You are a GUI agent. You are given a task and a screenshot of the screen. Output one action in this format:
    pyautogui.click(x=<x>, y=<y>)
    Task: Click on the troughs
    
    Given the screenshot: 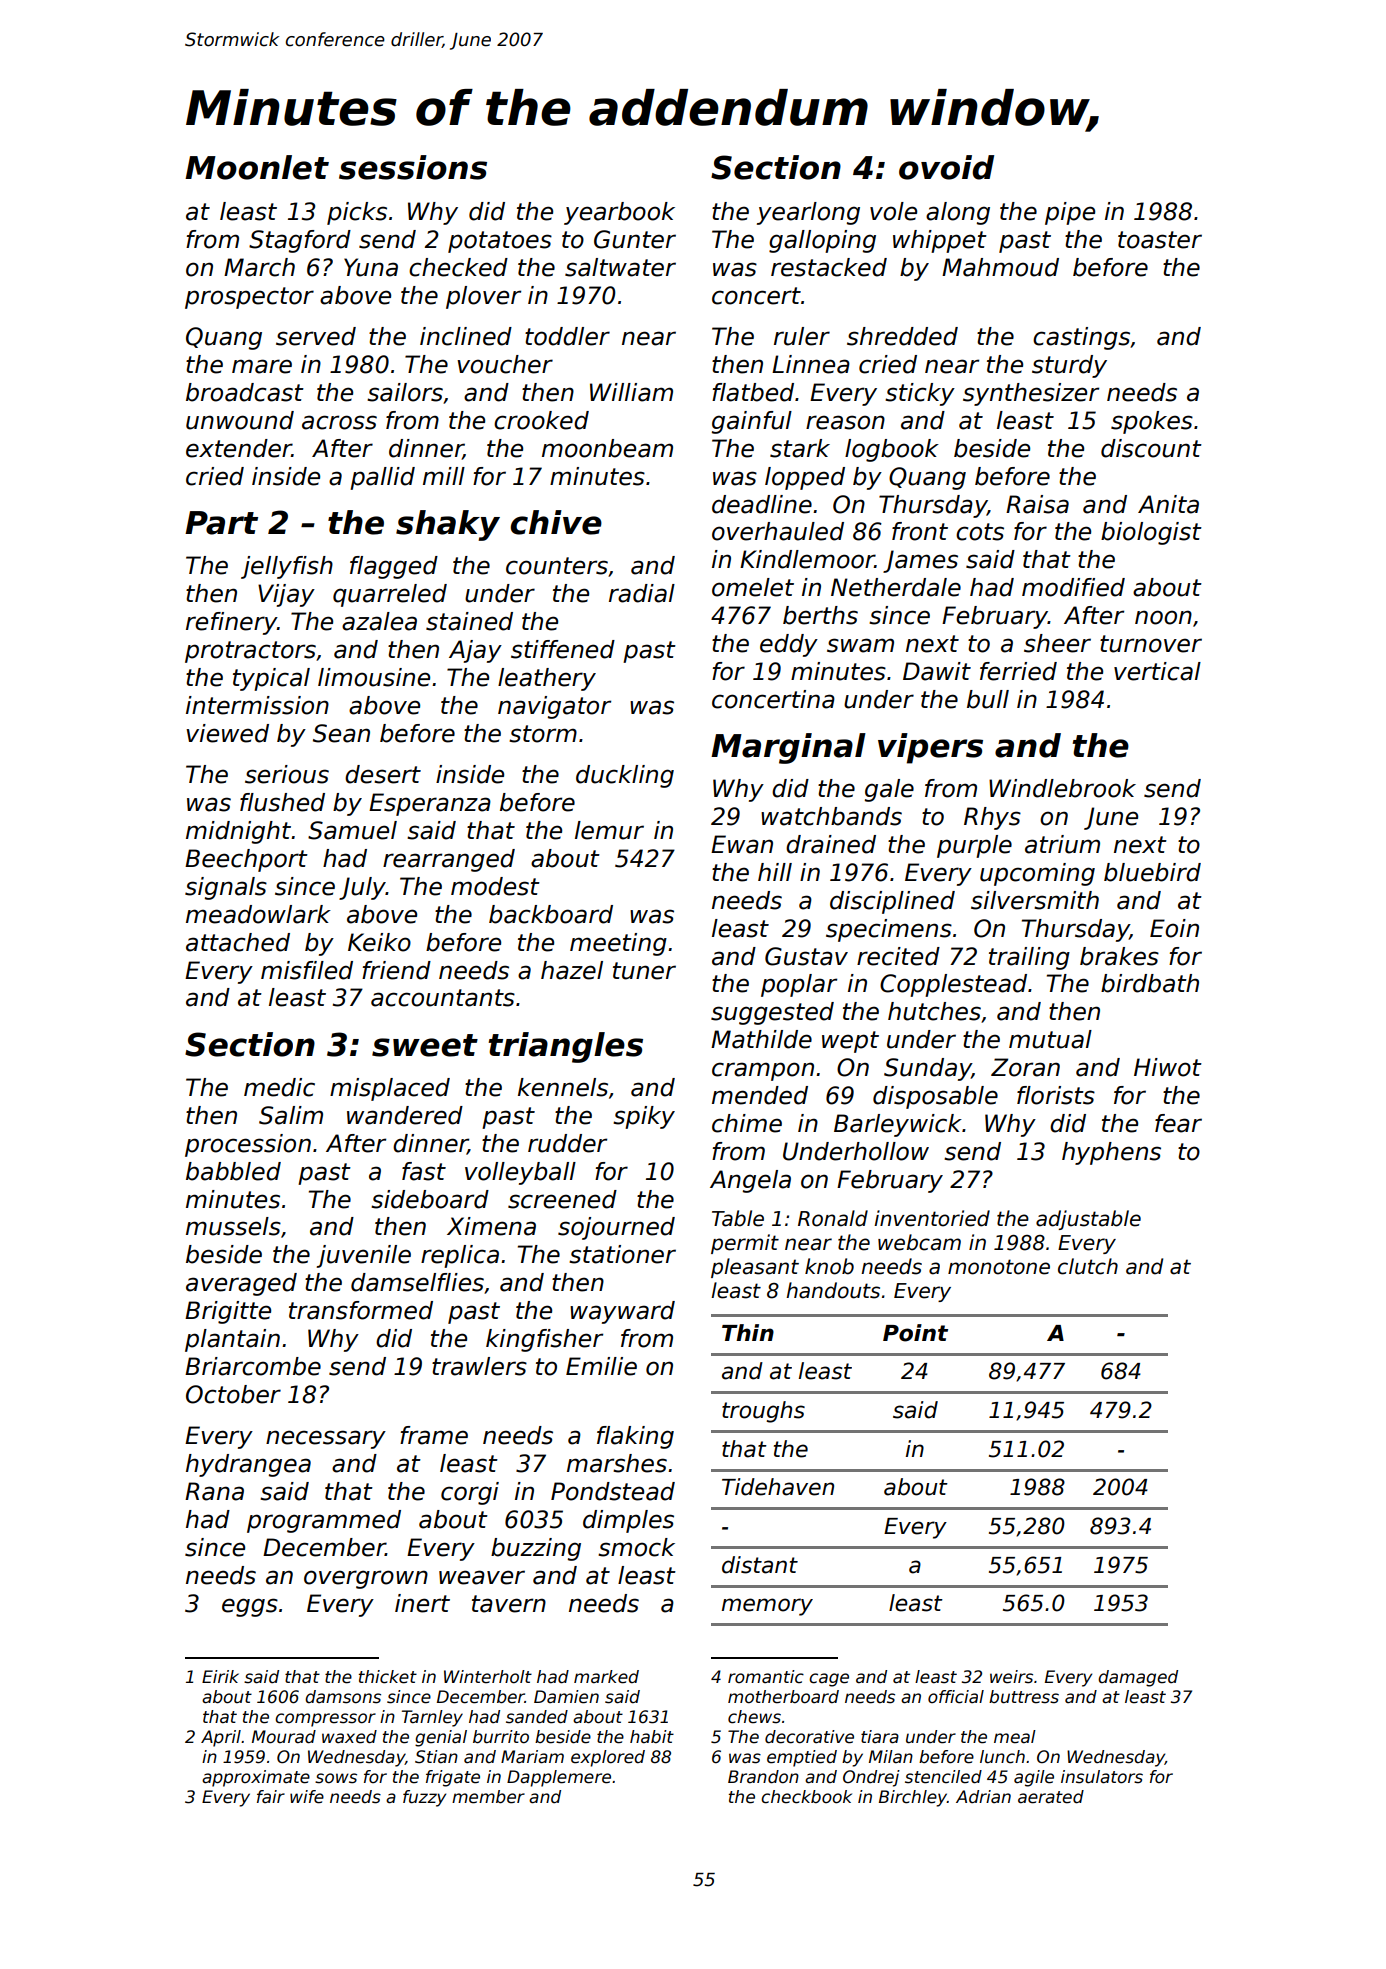 What is the action you would take?
    pyautogui.click(x=763, y=1412)
